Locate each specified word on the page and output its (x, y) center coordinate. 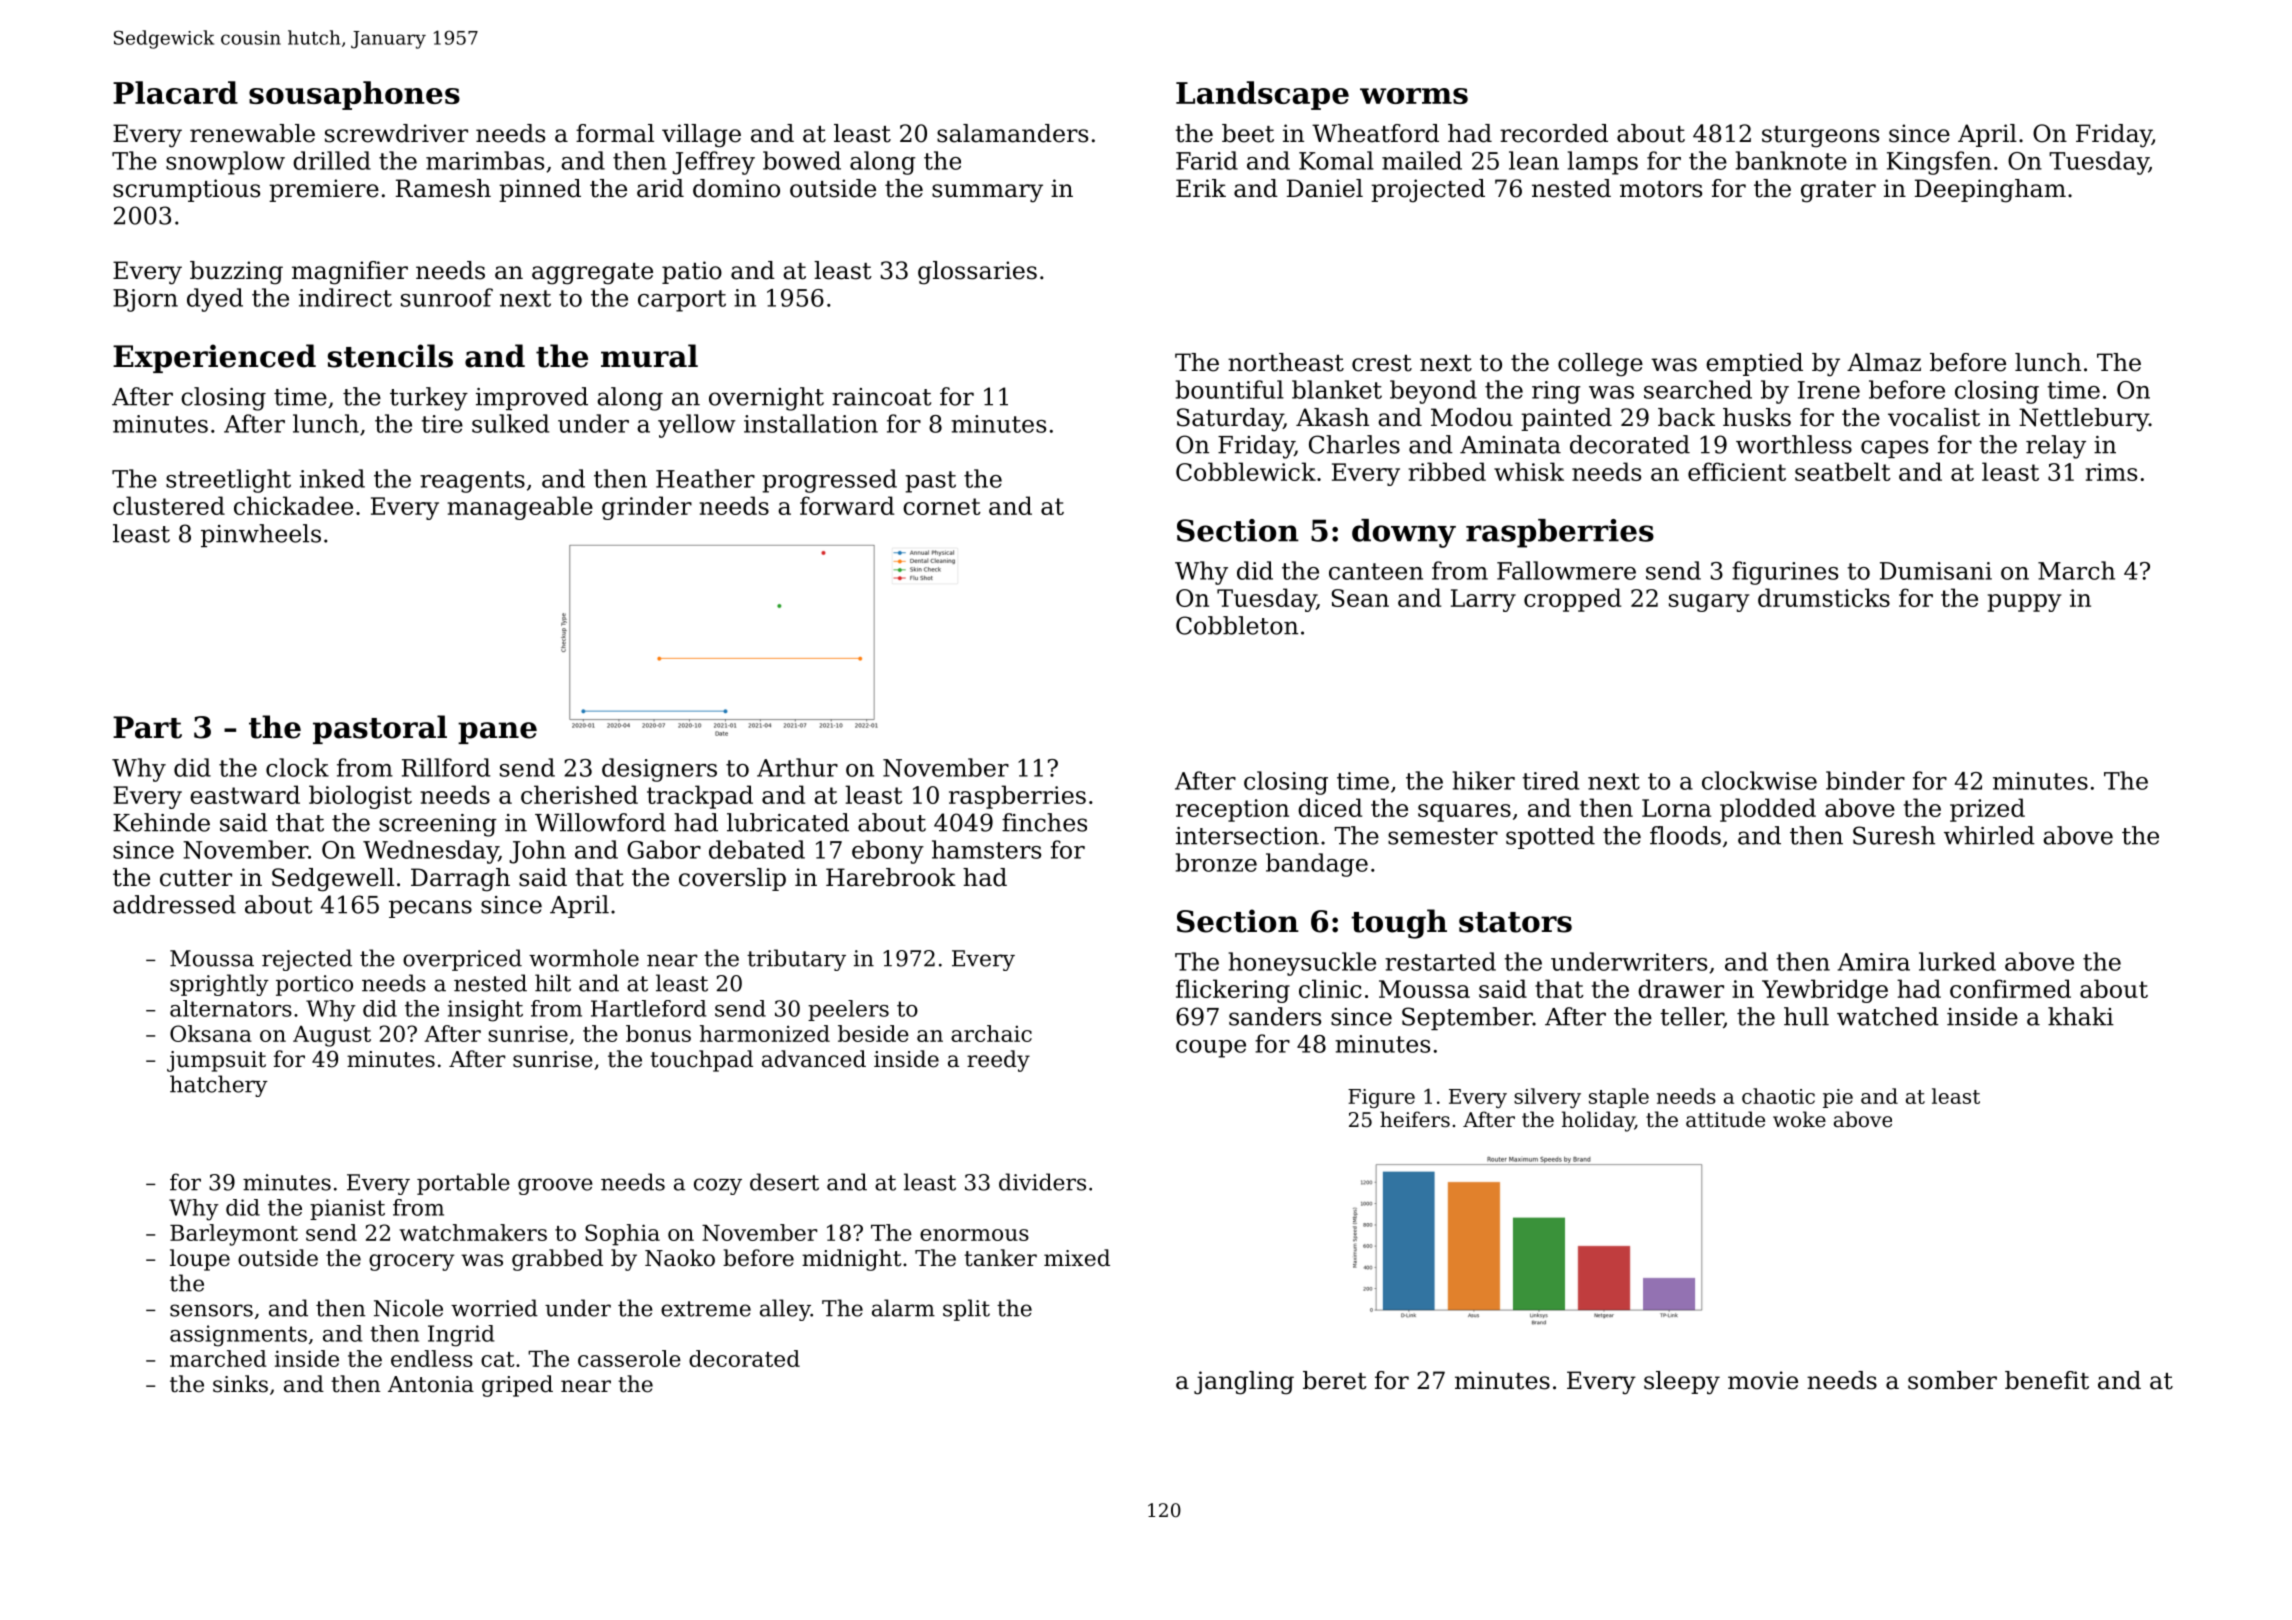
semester (1443, 836)
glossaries (977, 273)
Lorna (1676, 808)
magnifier (350, 273)
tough (1399, 924)
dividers (1042, 1182)
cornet (942, 506)
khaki (2081, 1016)
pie (1838, 1098)
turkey (429, 399)
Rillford (446, 767)
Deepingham (1990, 191)
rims (2111, 472)
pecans (430, 909)
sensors (211, 1310)
